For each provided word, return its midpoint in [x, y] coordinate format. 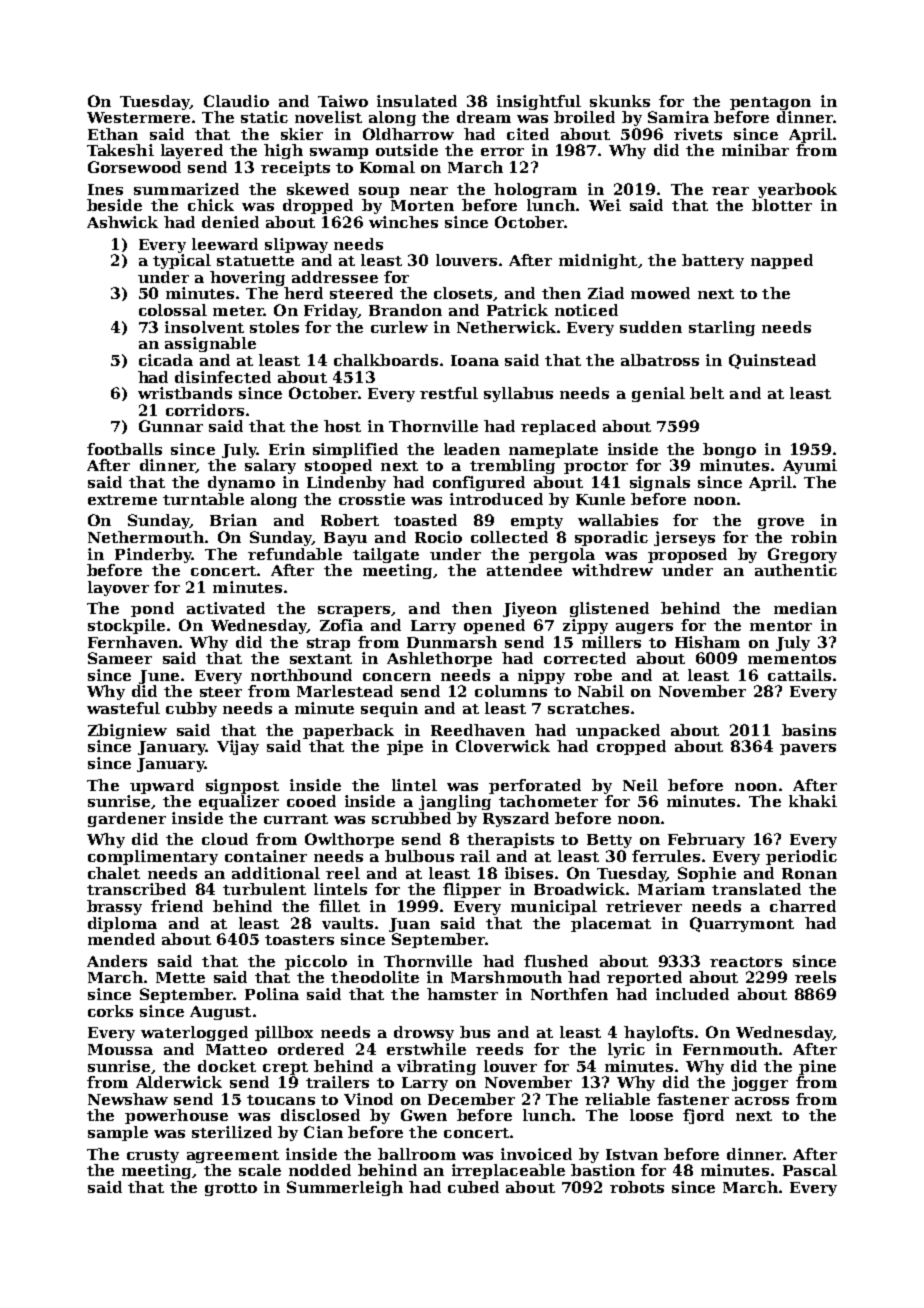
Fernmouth [730, 1049]
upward [162, 786]
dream [484, 117]
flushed [556, 961]
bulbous [419, 856]
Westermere [138, 117]
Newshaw [128, 1099]
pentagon [770, 103]
